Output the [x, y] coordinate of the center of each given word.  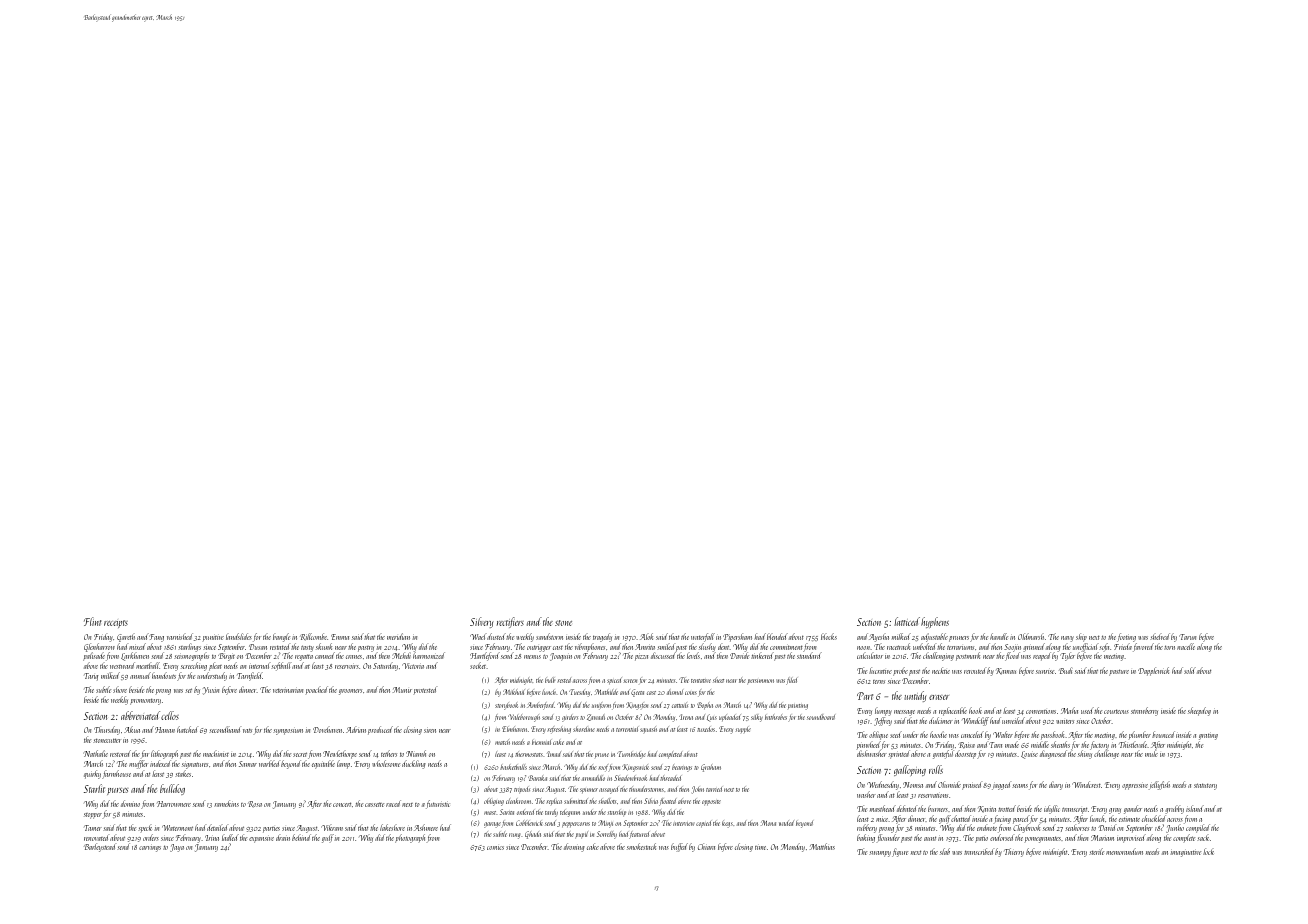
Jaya [177, 848]
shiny [1085, 755]
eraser [939, 697]
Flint [92, 621]
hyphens [935, 622]
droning [574, 847]
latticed [907, 621]
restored [120, 753]
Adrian [356, 729]
